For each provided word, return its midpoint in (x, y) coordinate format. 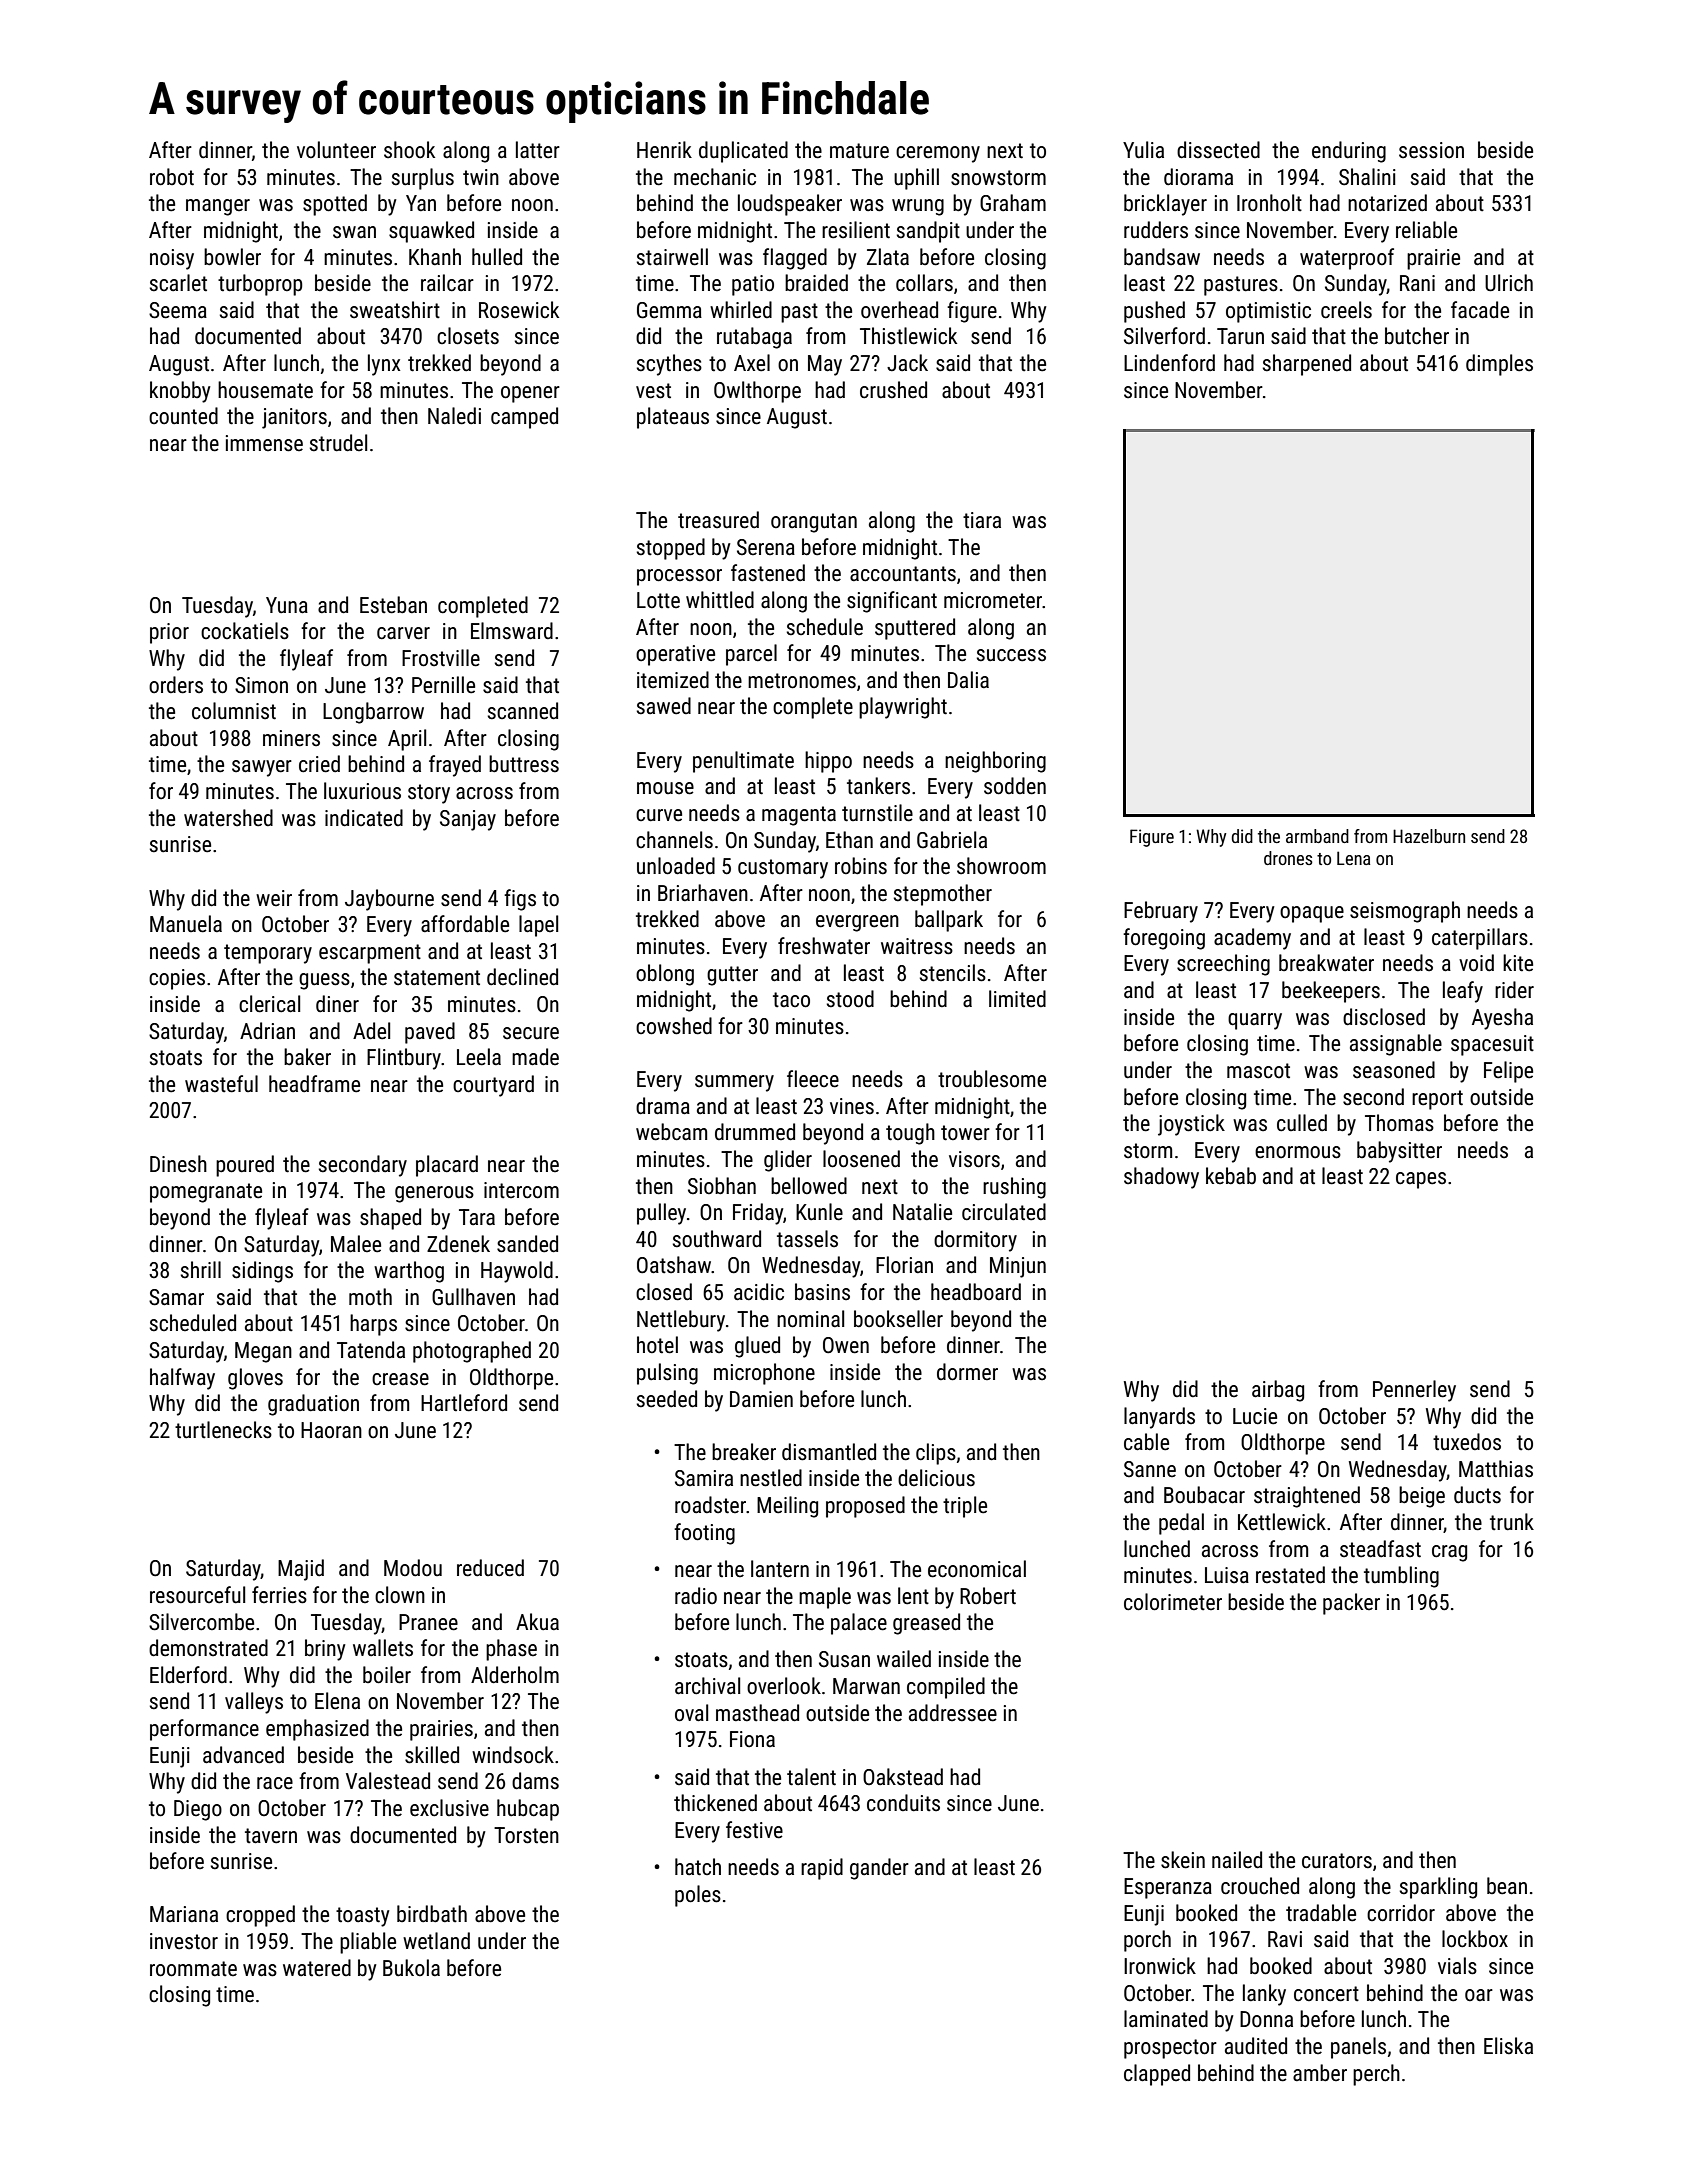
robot (172, 177)
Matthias (1496, 1469)
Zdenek (458, 1244)
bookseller (898, 1319)
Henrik (664, 150)
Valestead (388, 1781)
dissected (1218, 150)
